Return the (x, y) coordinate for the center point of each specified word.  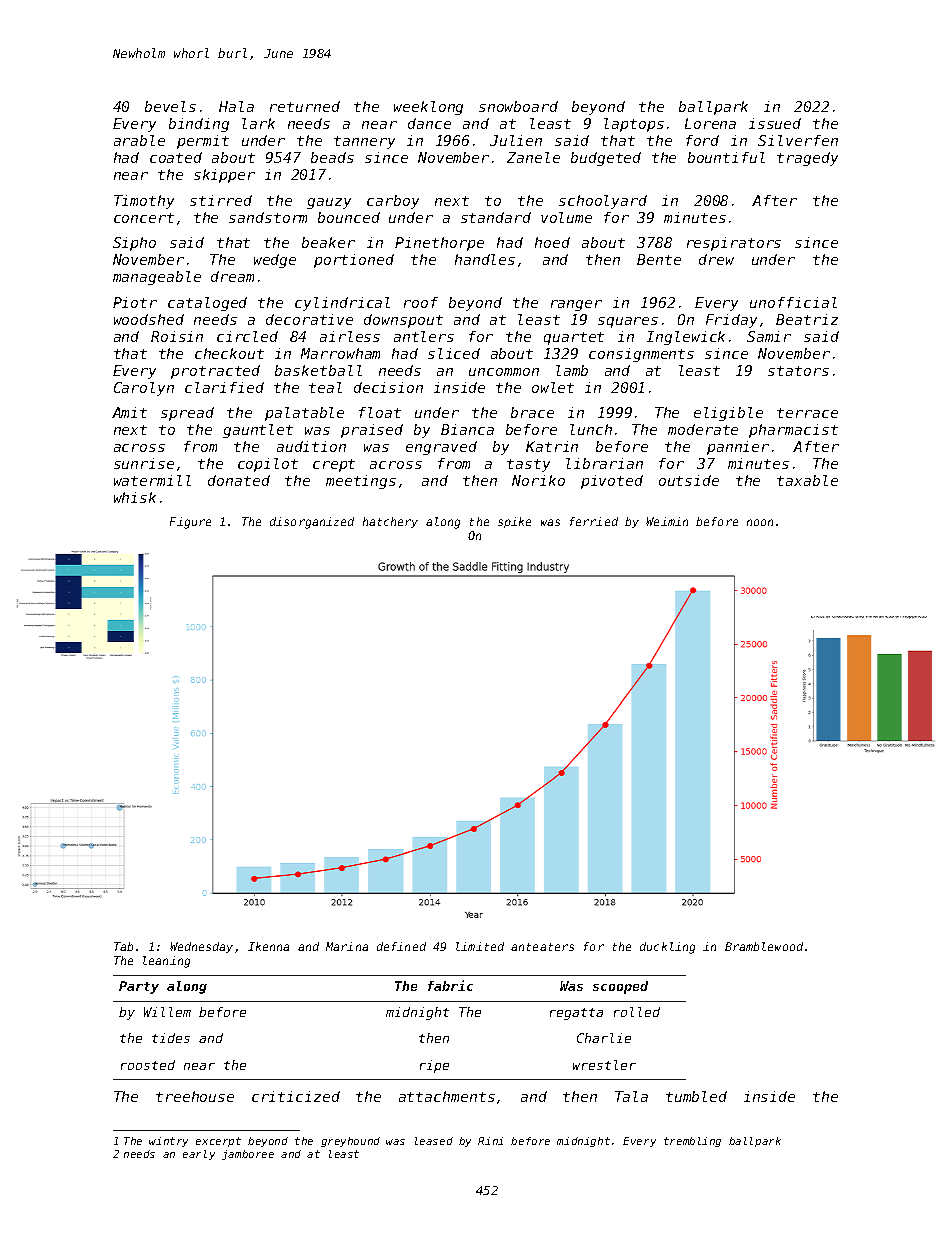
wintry (168, 1142)
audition (311, 446)
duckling (667, 948)
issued (775, 123)
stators (798, 371)
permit (203, 142)
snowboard (518, 106)
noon (760, 522)
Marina (347, 946)
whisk (135, 497)
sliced (454, 353)
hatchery (390, 522)
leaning (166, 962)
